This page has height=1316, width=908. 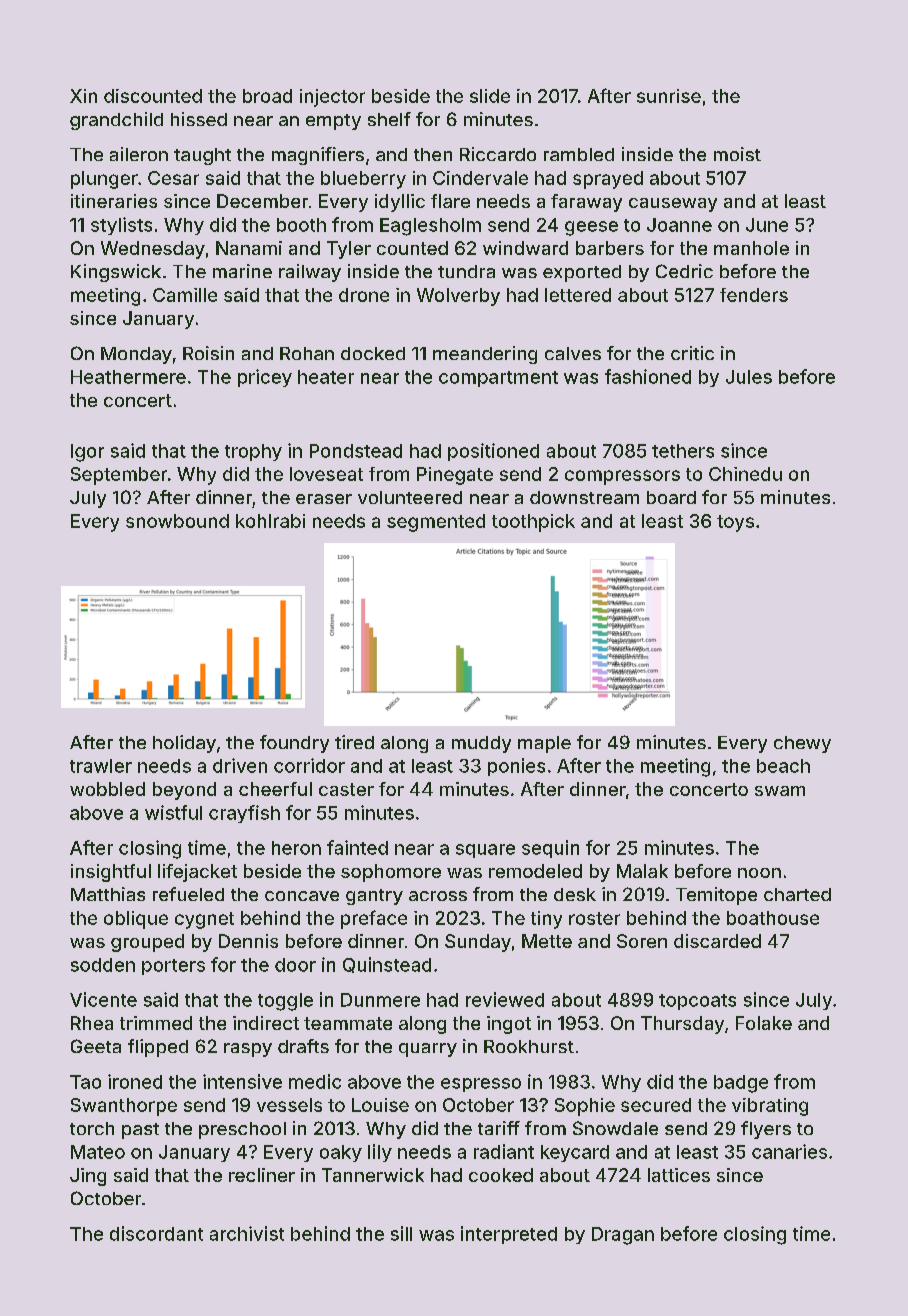 I want to click on preschool, so click(x=242, y=1130).
